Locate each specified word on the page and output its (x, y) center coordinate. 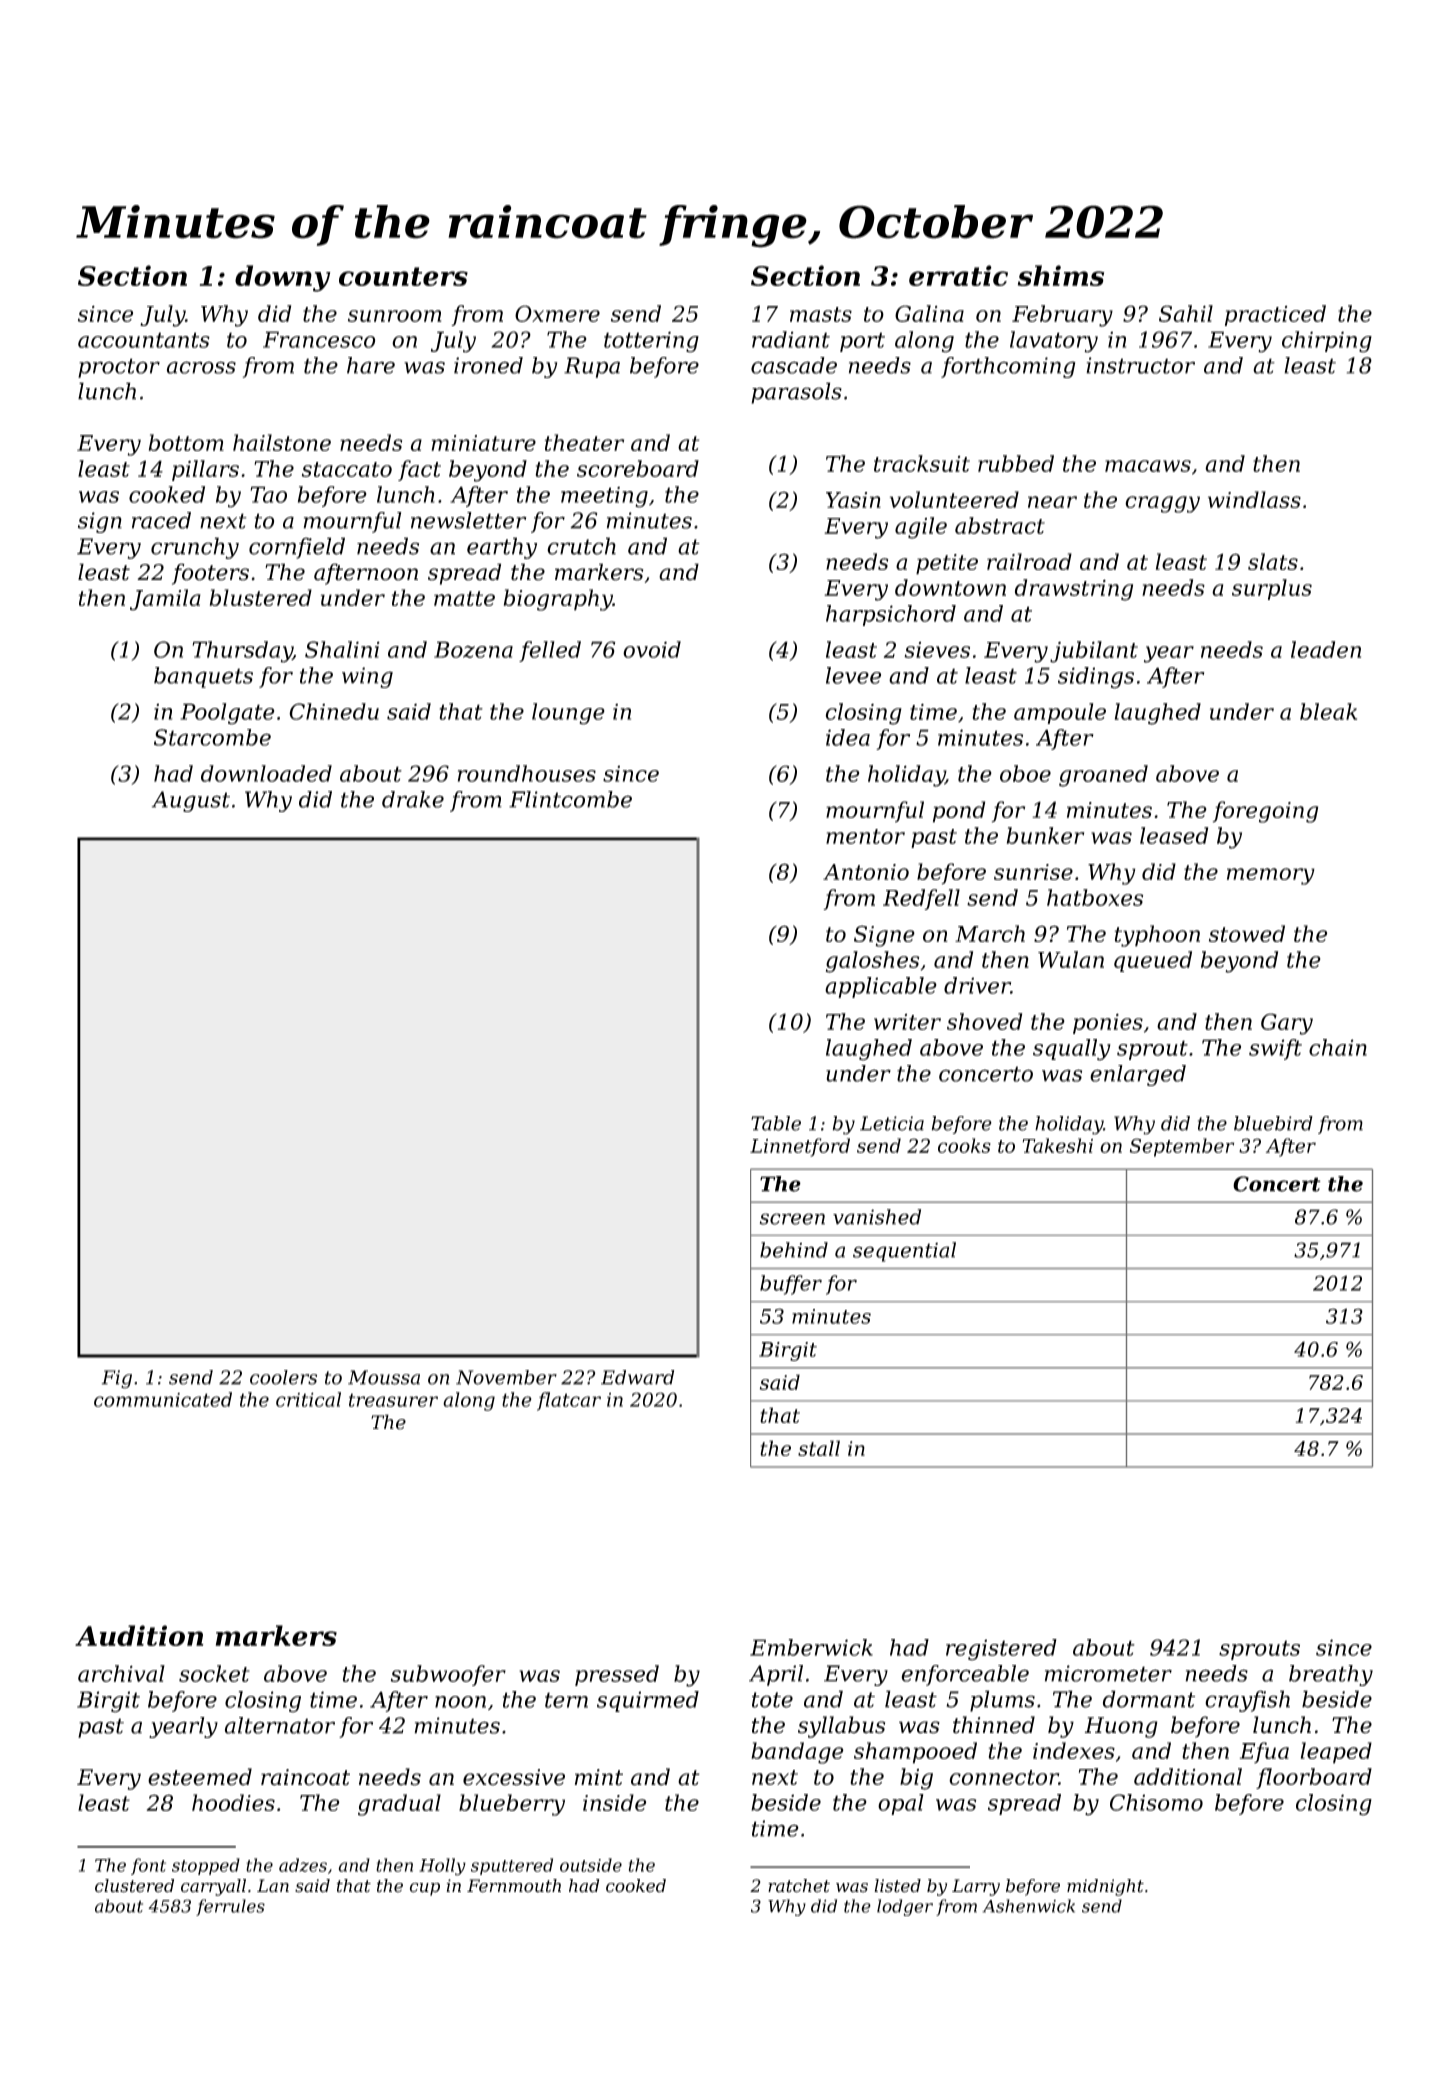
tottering (651, 342)
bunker (1045, 835)
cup (425, 1889)
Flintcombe (570, 799)
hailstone (282, 442)
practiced (1275, 315)
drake (413, 799)
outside (591, 1865)
